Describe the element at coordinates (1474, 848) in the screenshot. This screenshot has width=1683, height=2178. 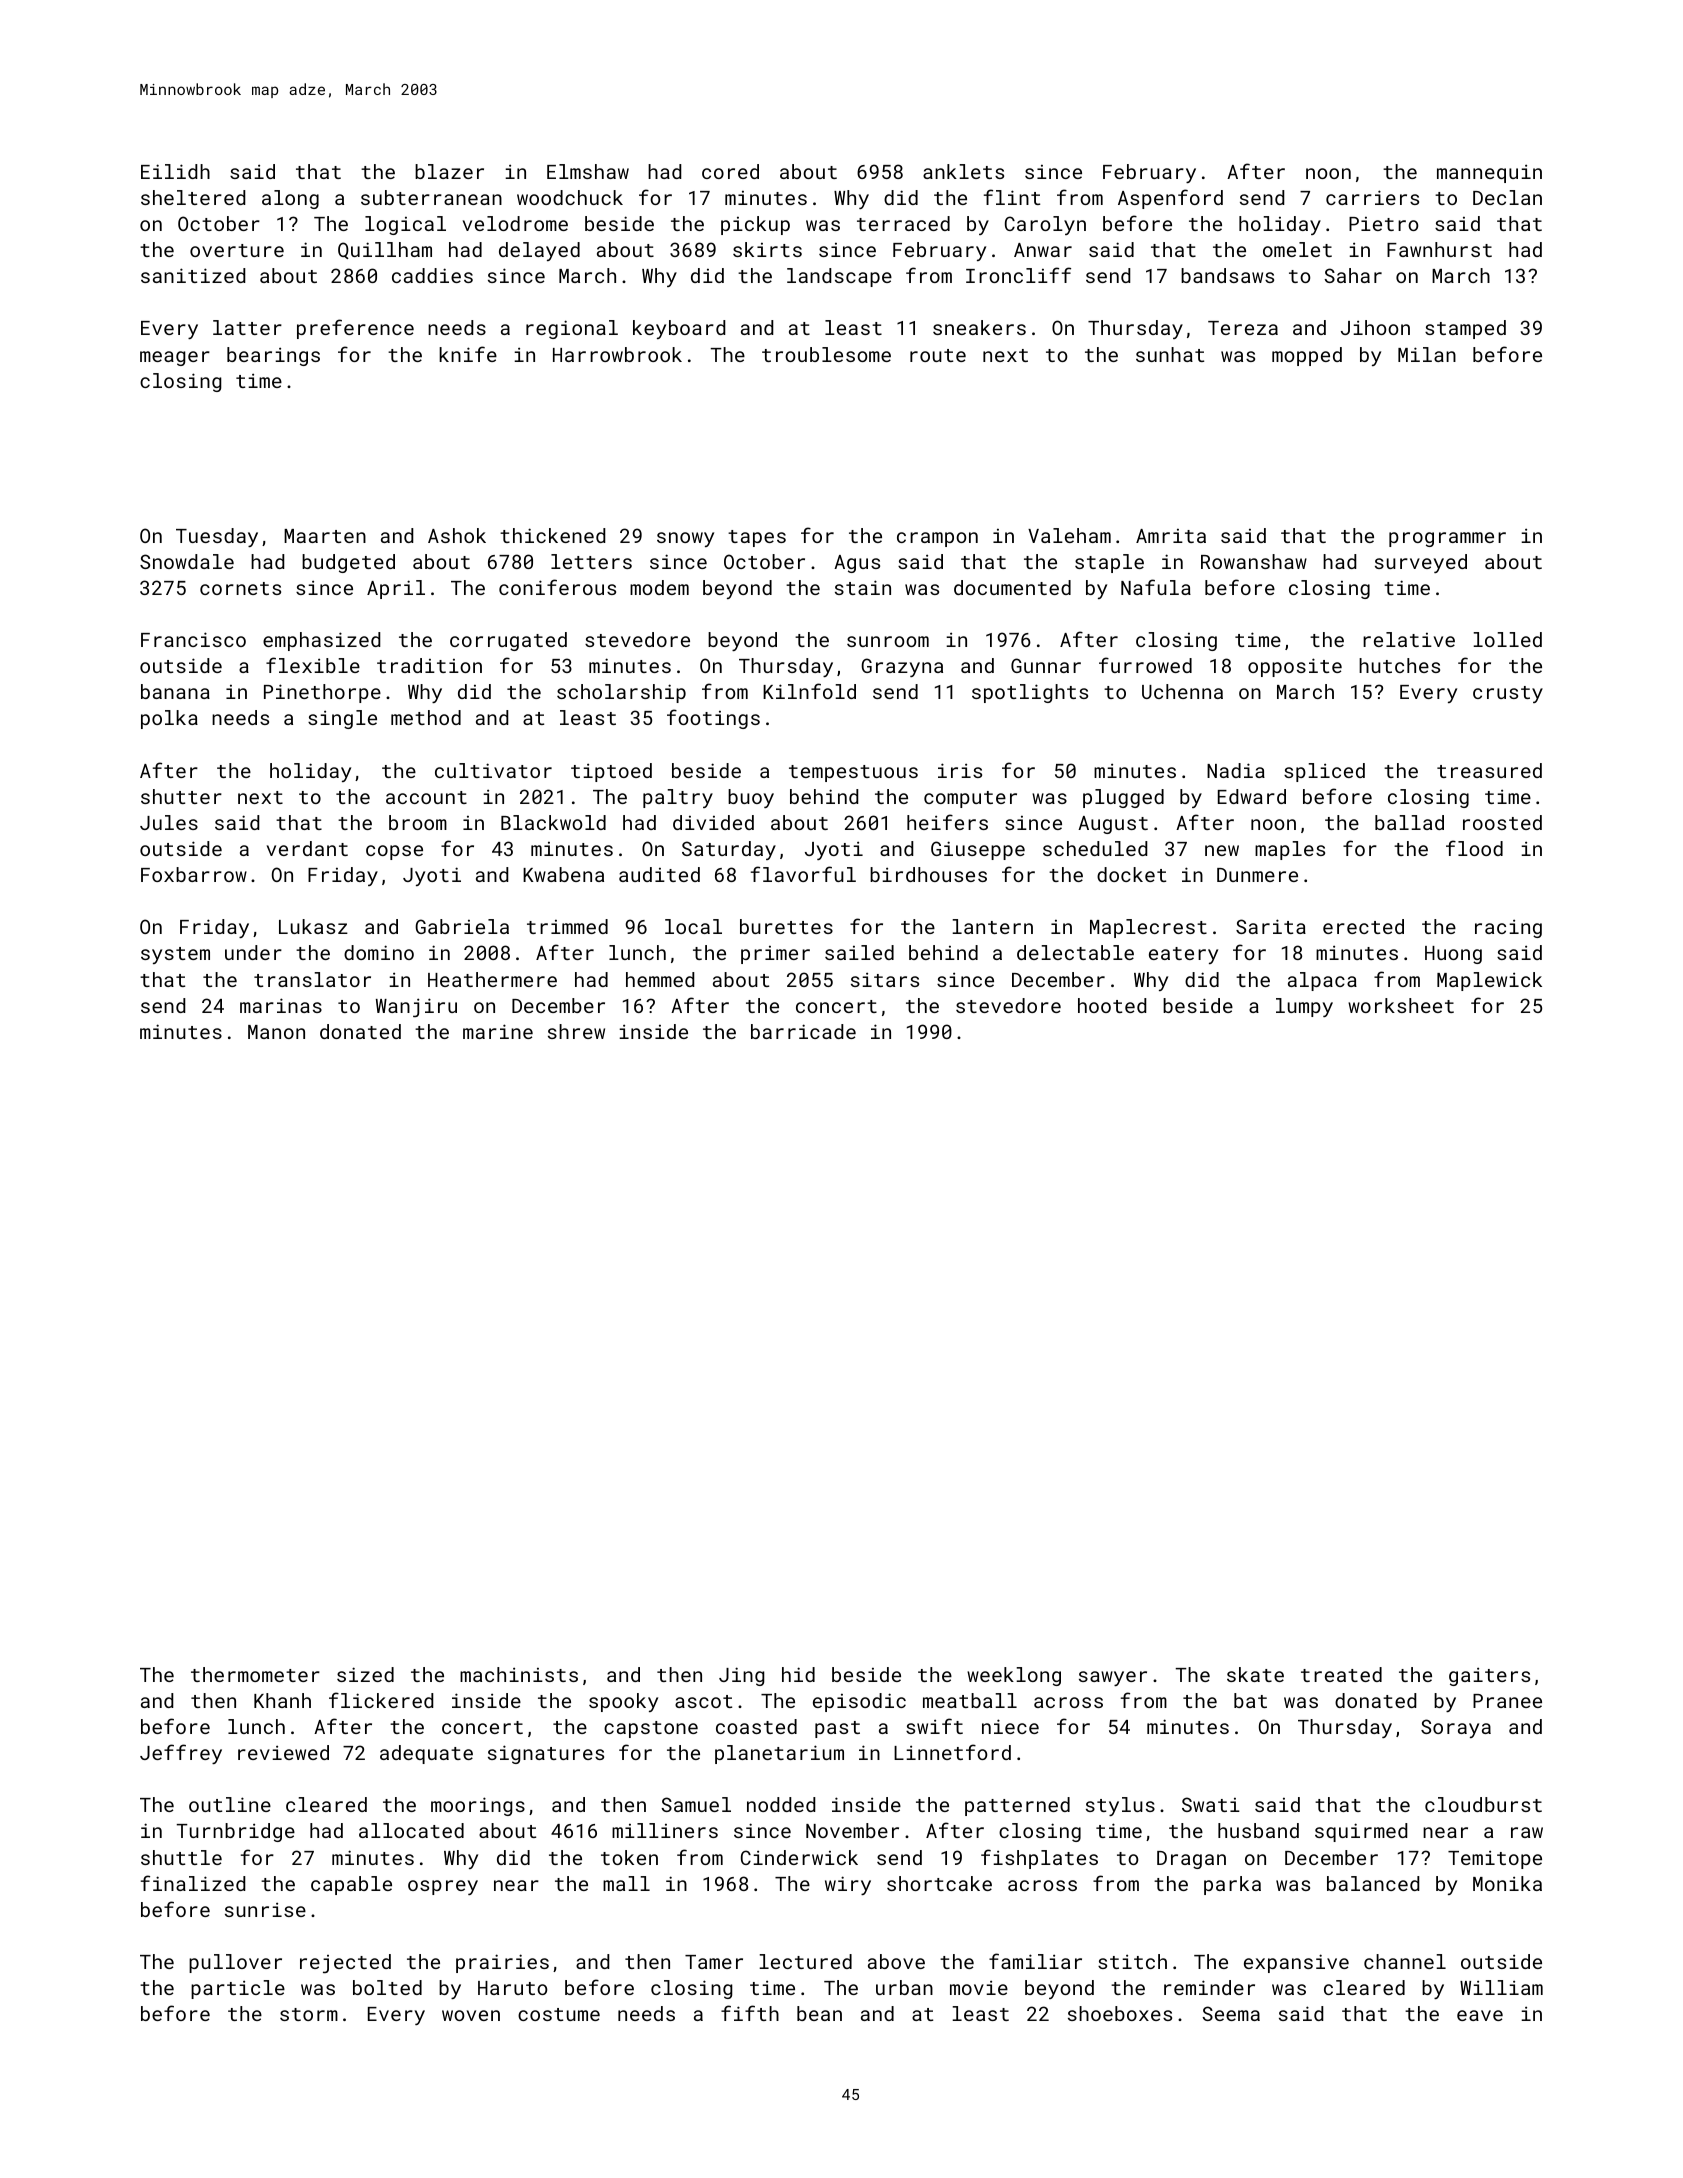
I see `flood` at that location.
